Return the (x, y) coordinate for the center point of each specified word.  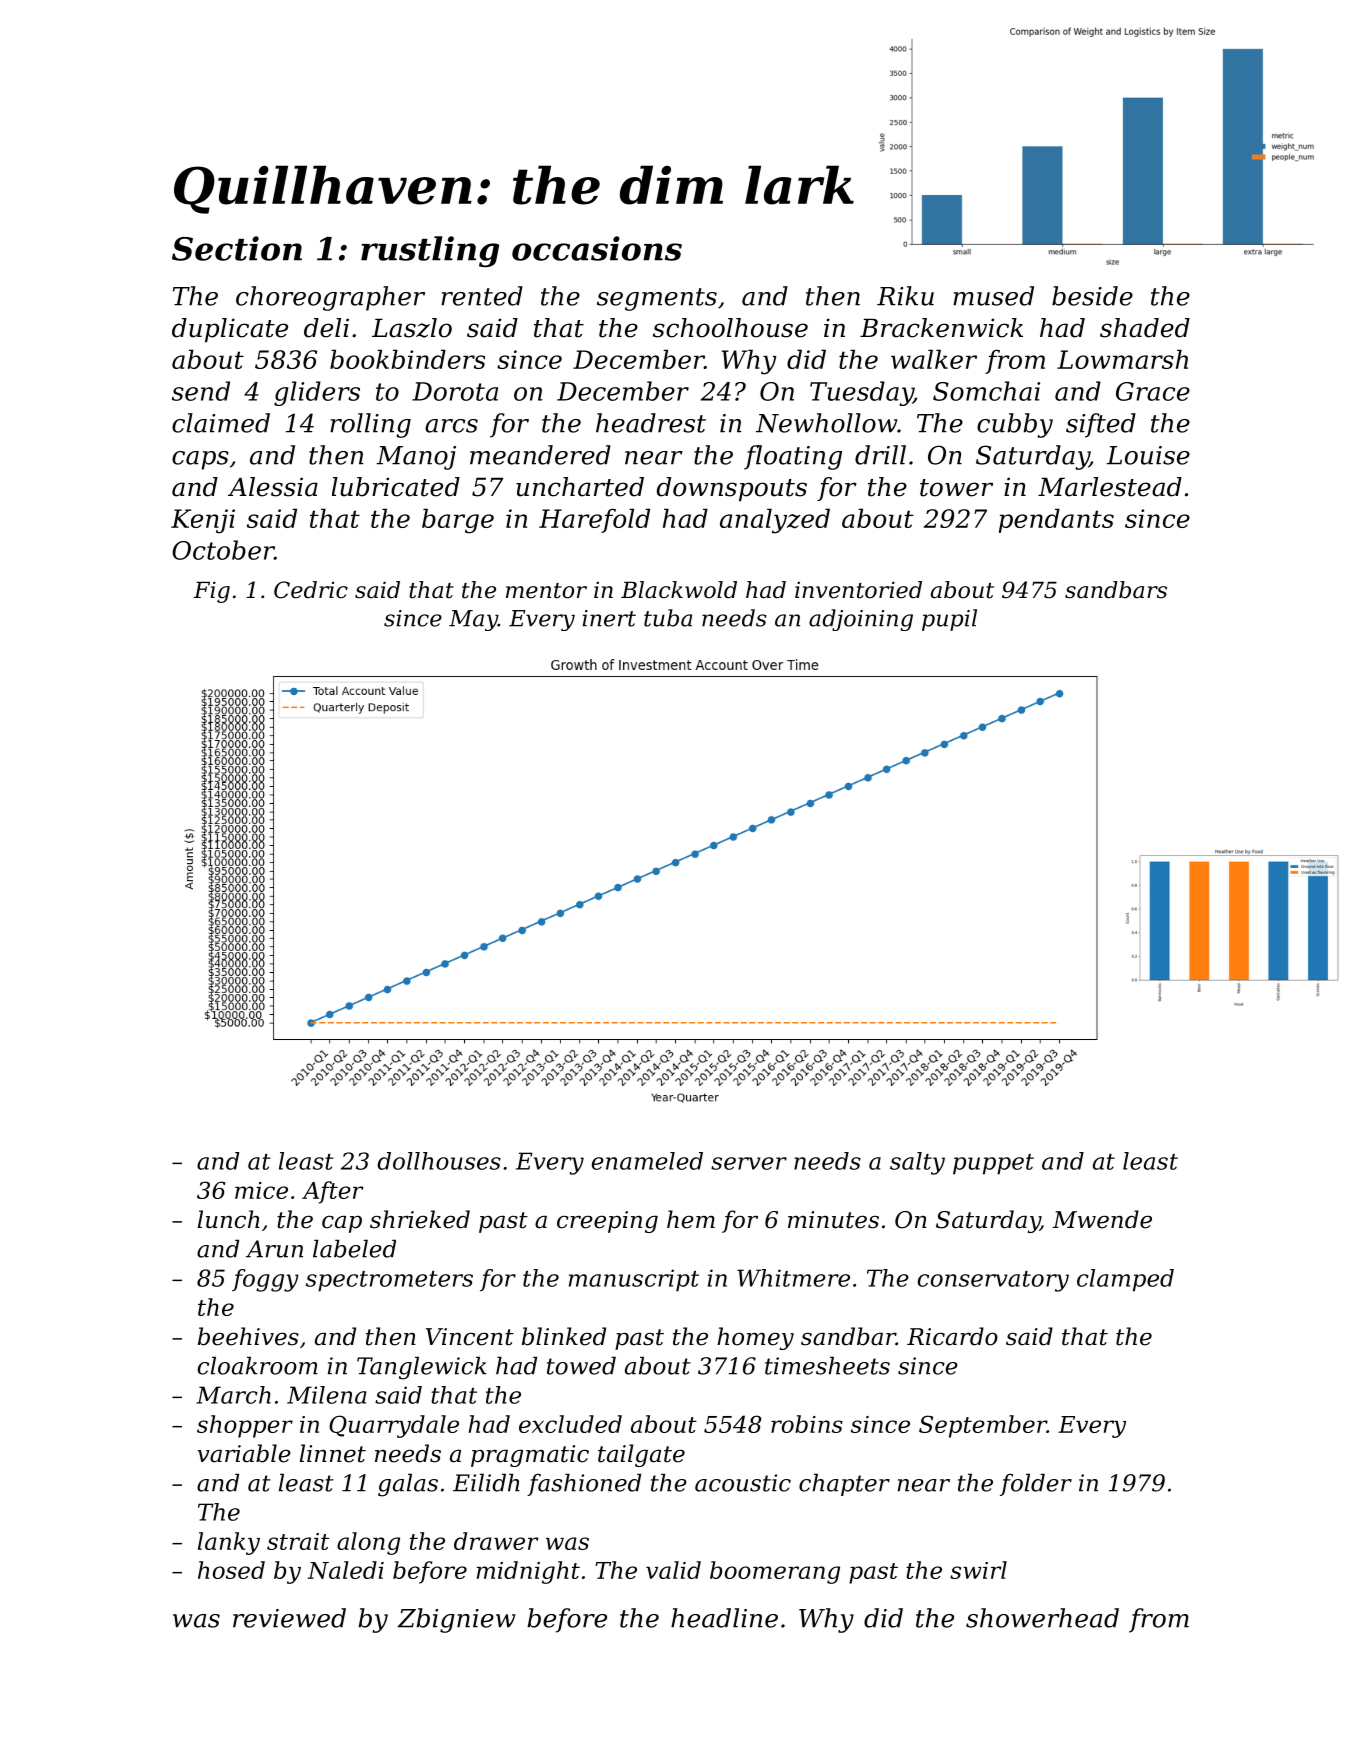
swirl (978, 1570)
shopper (245, 1426)
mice (261, 1190)
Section (237, 248)
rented (482, 296)
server (749, 1163)
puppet (993, 1164)
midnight (528, 1572)
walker (934, 359)
